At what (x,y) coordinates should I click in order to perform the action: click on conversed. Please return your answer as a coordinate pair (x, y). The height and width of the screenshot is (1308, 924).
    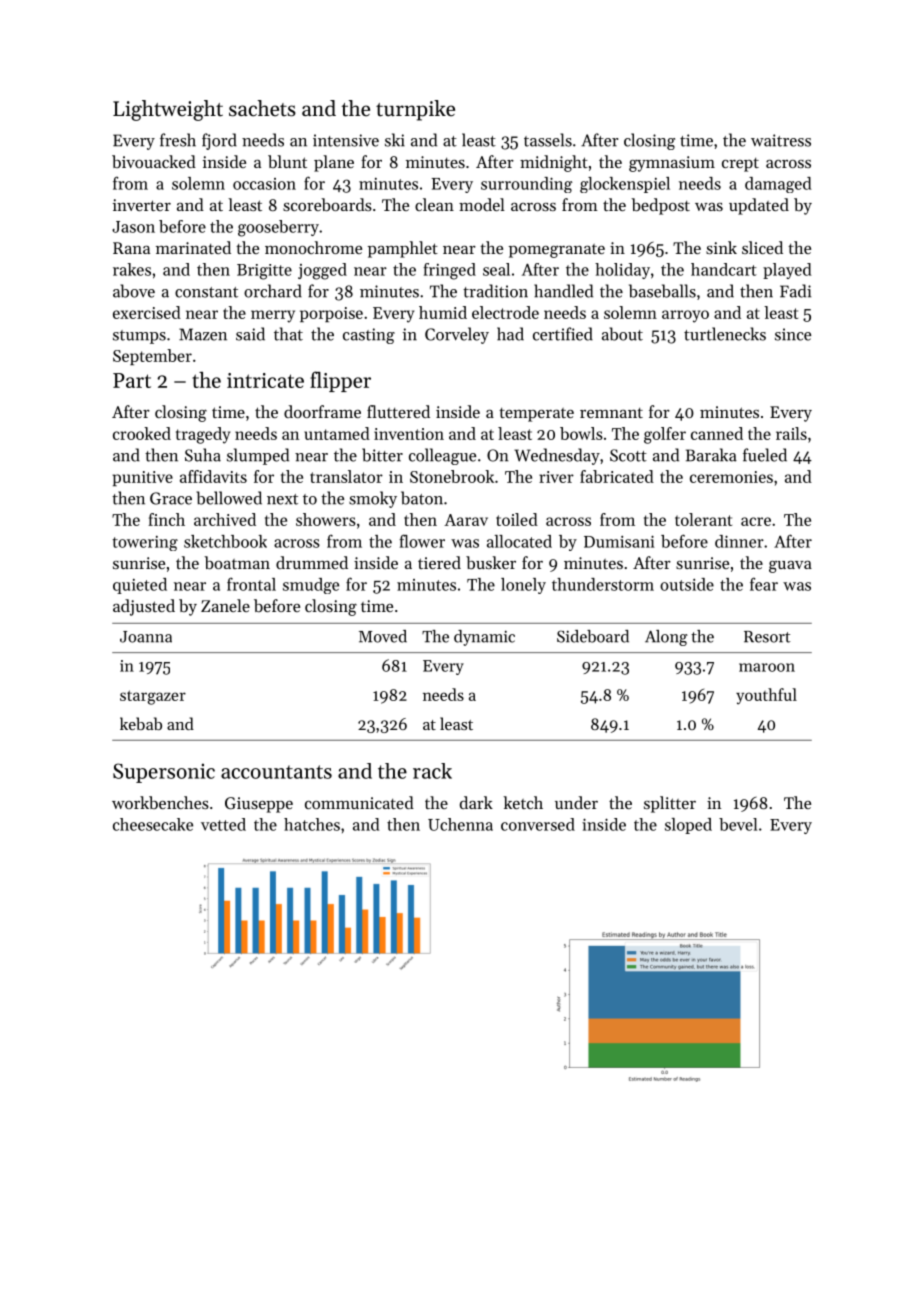
    Looking at the image, I should click on (538, 824).
